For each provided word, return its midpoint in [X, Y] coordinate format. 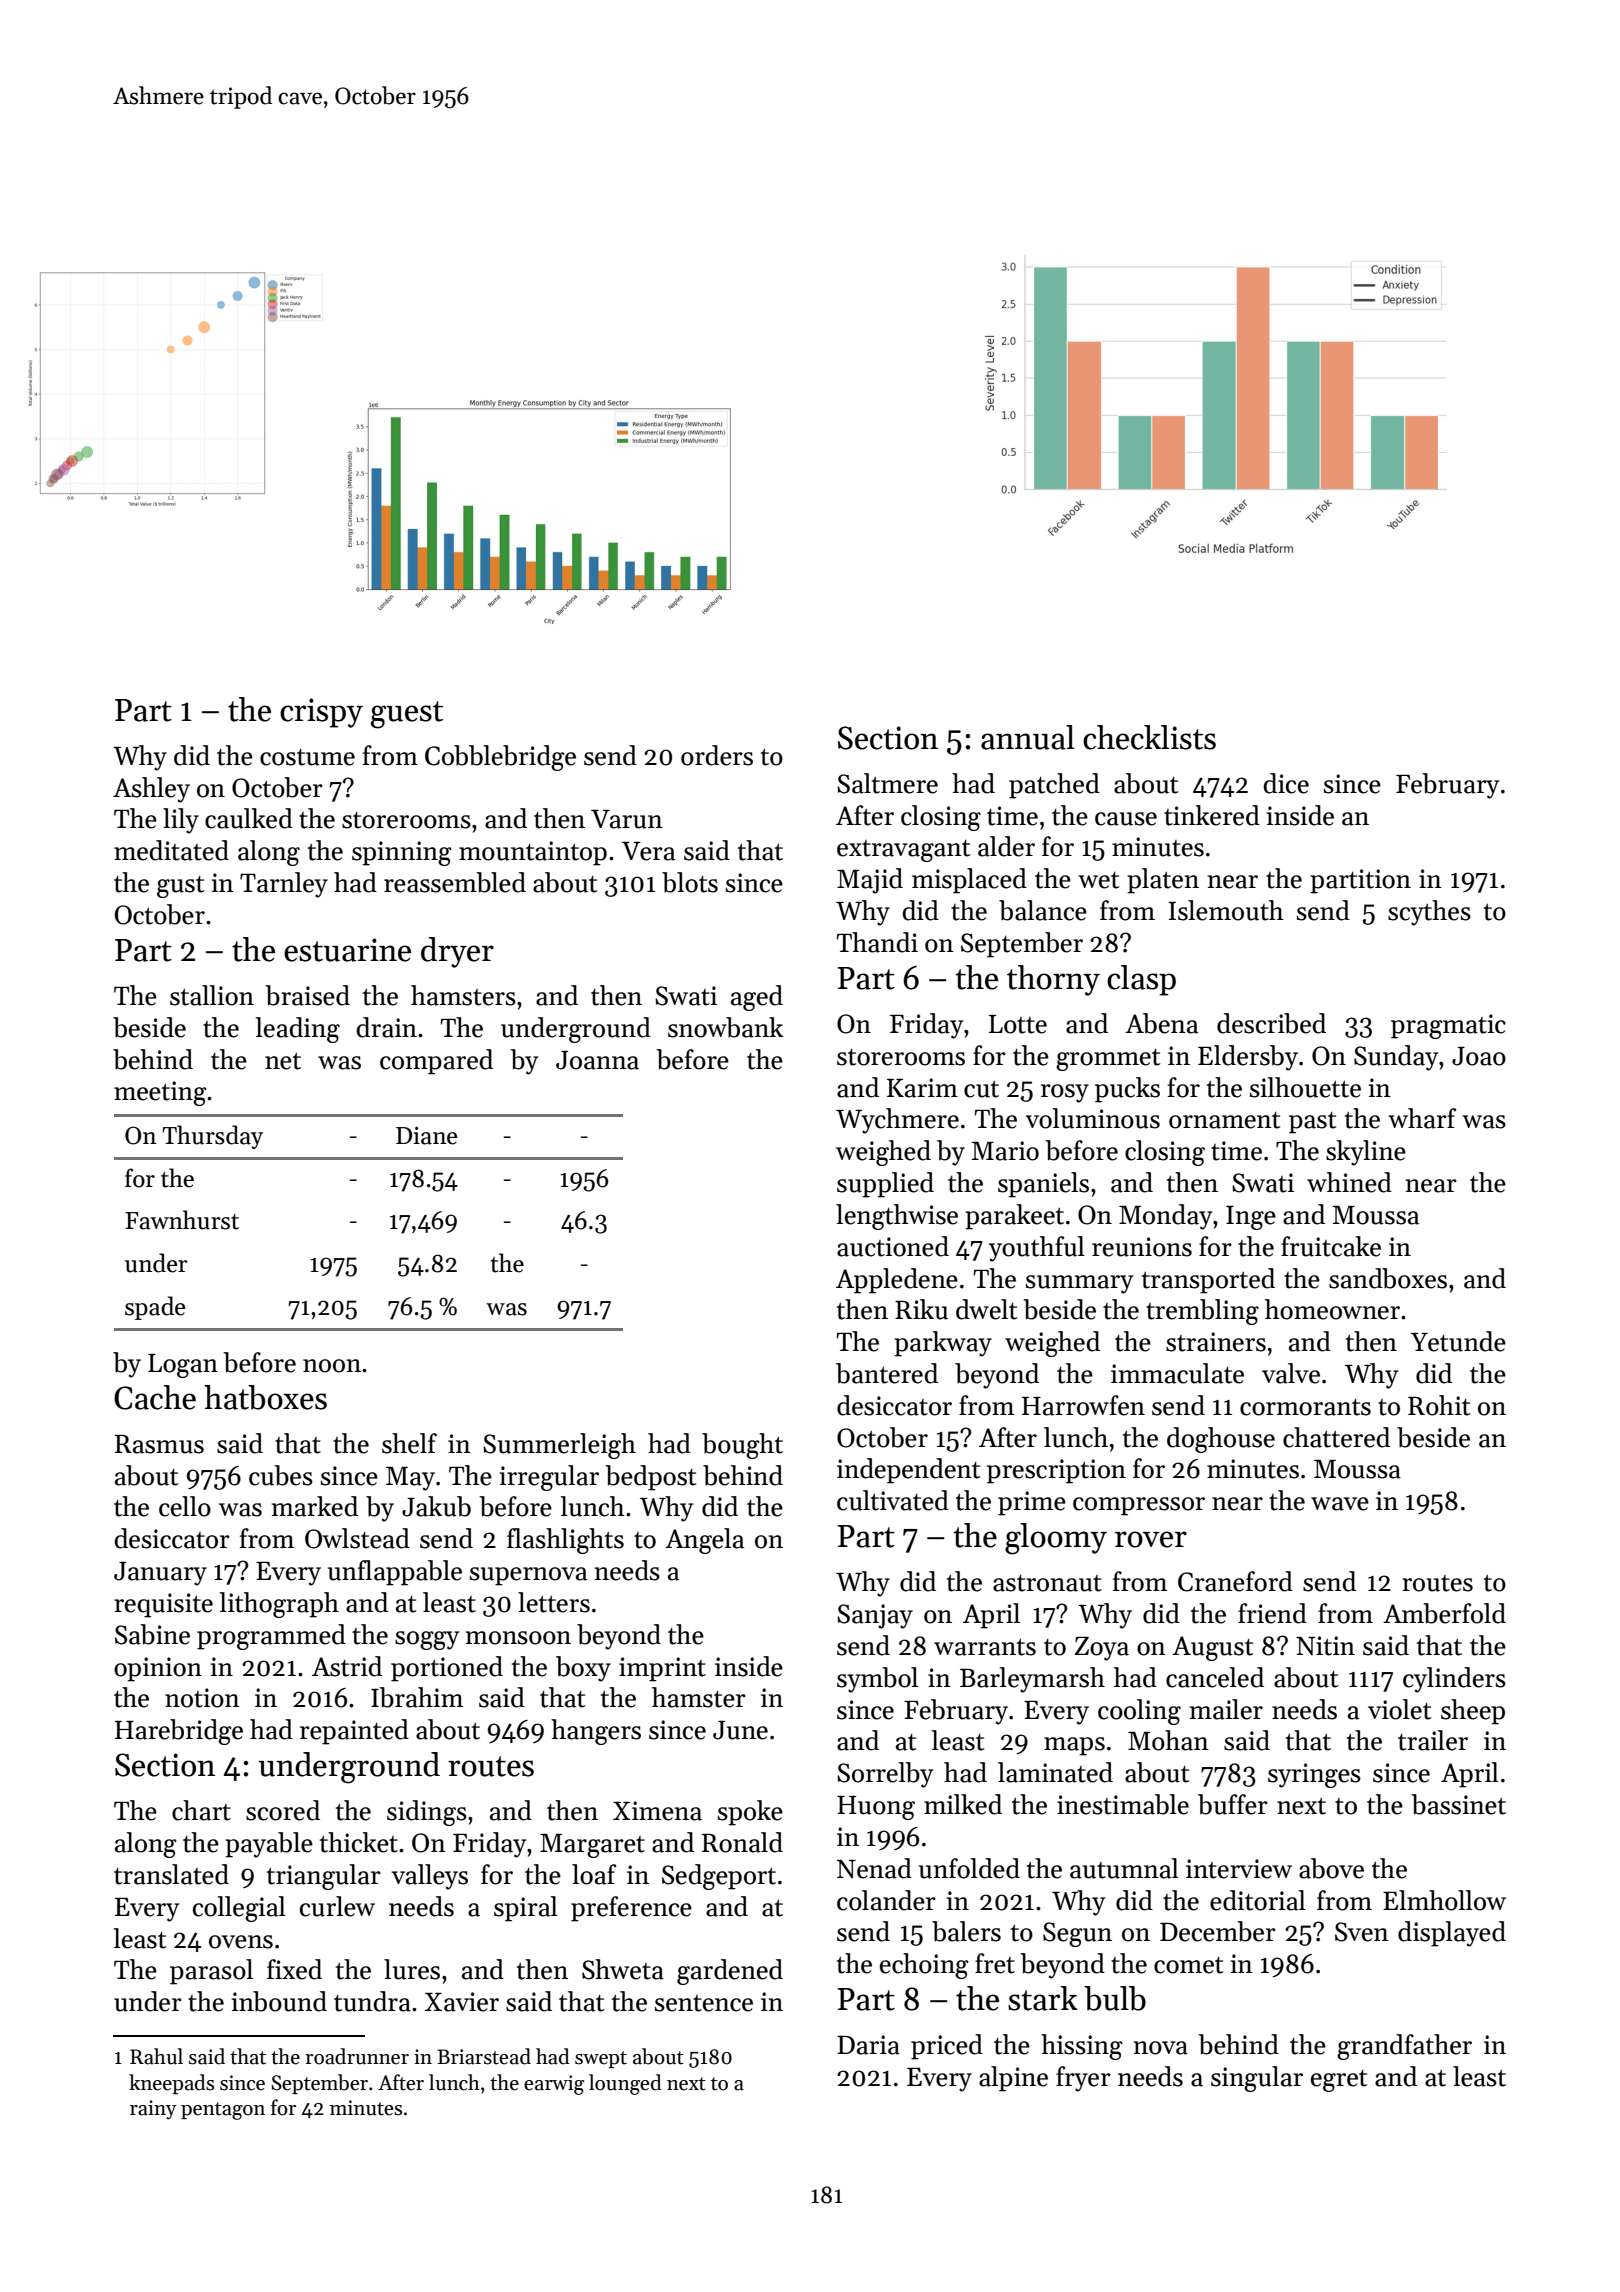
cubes [281, 1475]
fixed [294, 1969]
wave [1340, 1504]
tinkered [1212, 815]
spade [155, 1308]
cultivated [893, 1500]
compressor [1139, 1506]
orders [717, 755]
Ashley [151, 790]
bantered [887, 1373]
